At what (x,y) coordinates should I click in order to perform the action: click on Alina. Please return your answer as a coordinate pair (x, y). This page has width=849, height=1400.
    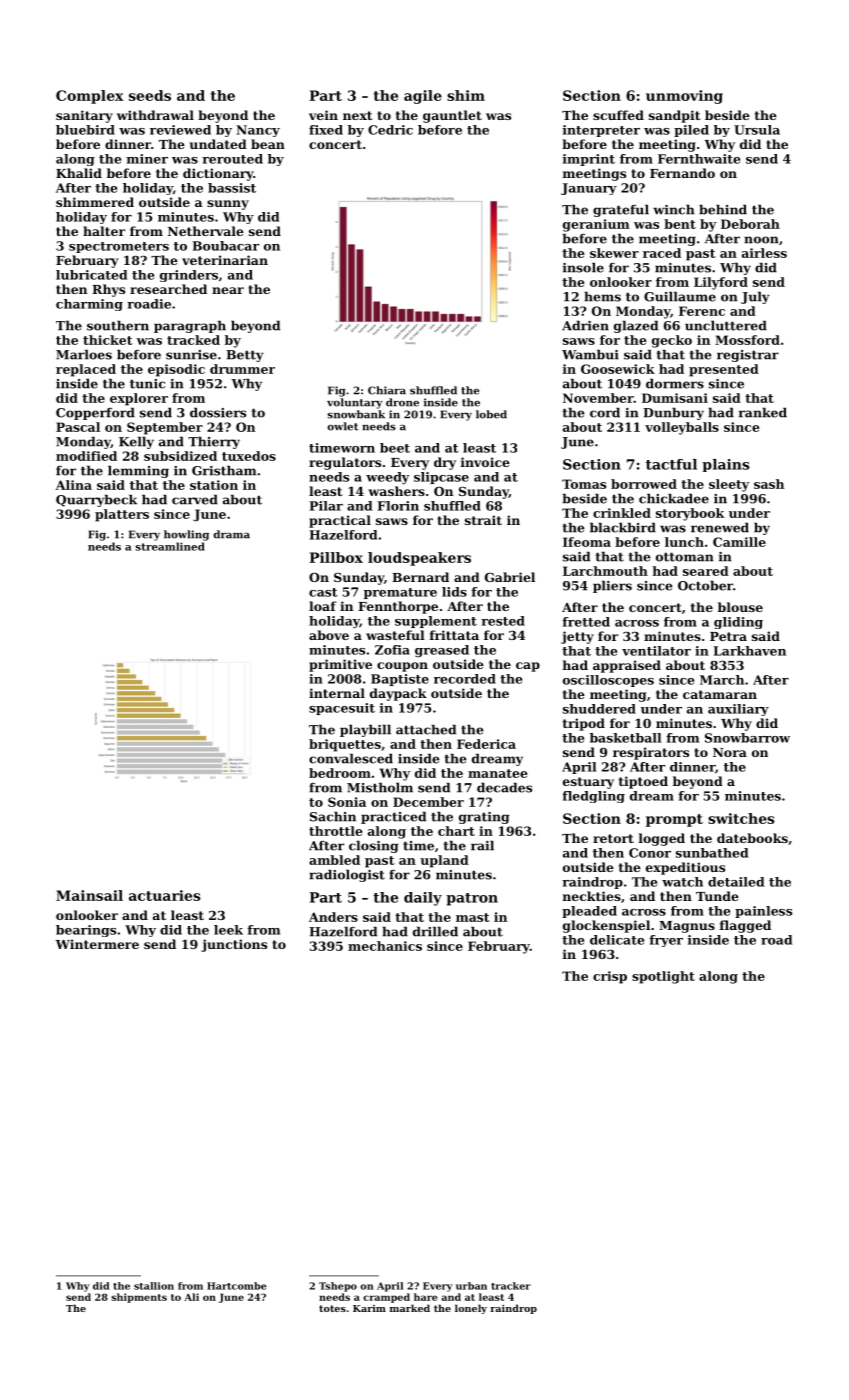
    Looking at the image, I should click on (73, 485).
